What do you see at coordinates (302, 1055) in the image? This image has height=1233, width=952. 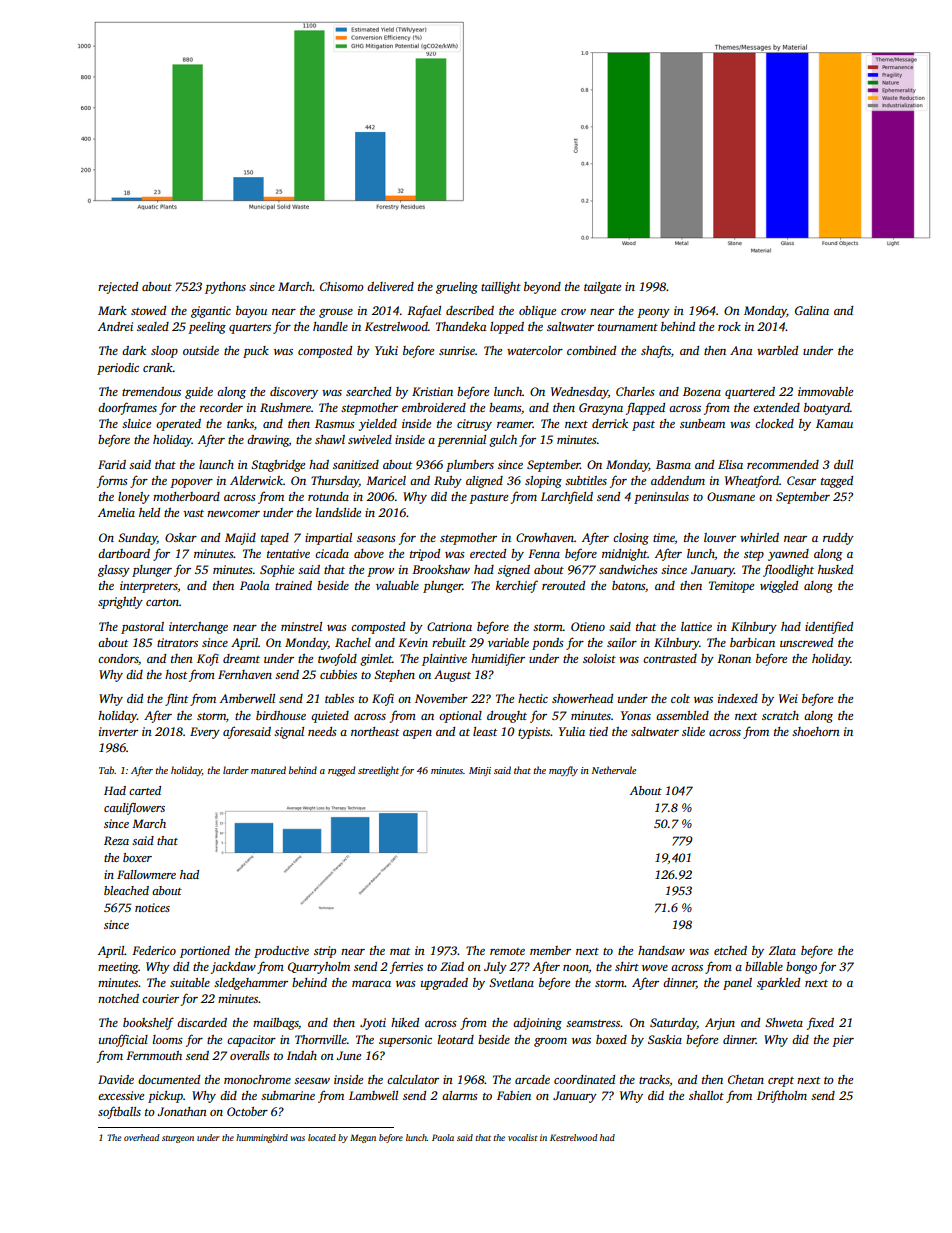 I see `Indah` at bounding box center [302, 1055].
